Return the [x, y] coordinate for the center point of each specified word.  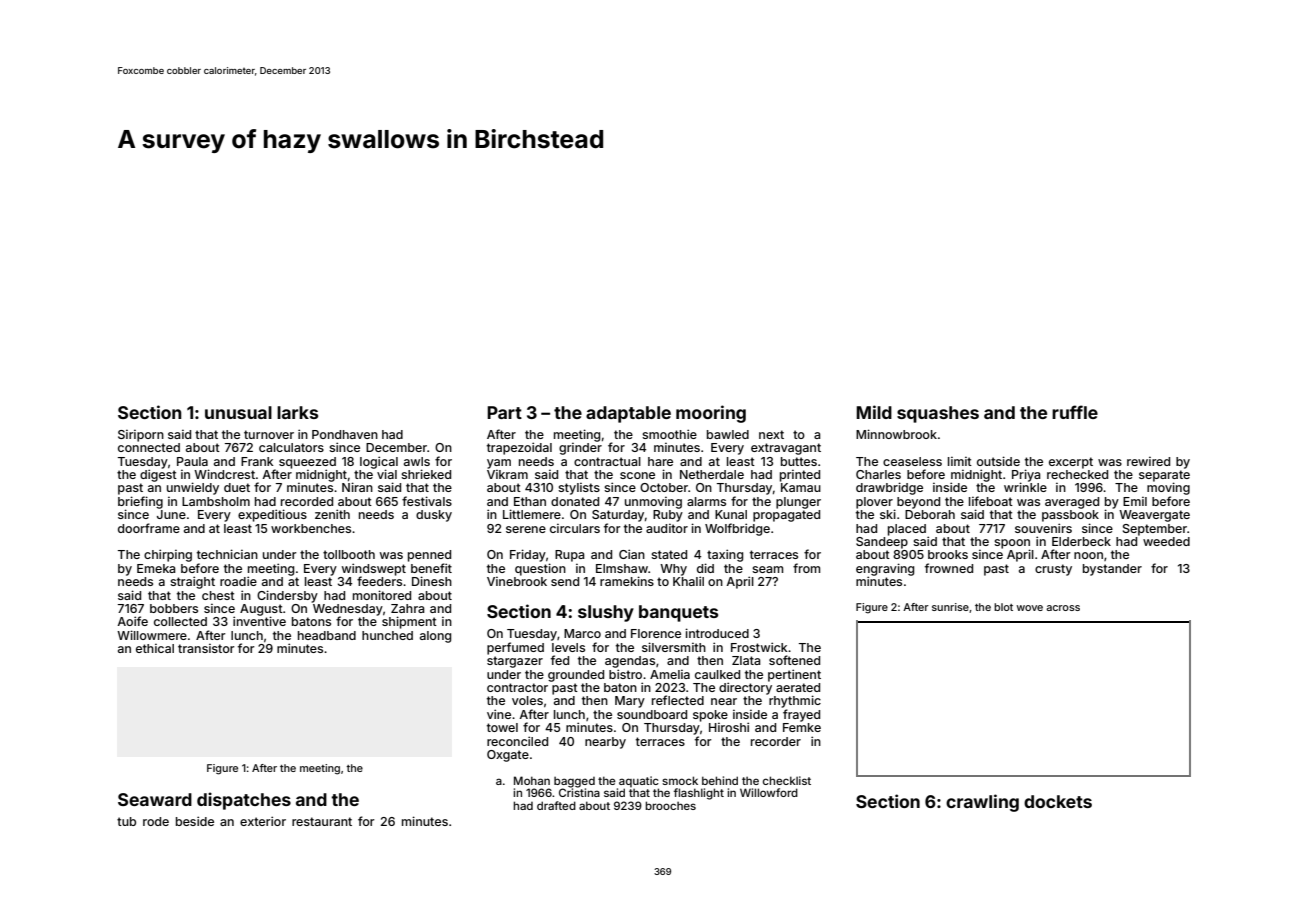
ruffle [1075, 412]
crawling [982, 803]
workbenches [311, 528]
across [1063, 608]
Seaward [155, 799]
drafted [556, 805]
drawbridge [889, 488]
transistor [206, 648]
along [435, 637]
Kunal [731, 514]
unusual [238, 412]
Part [504, 412]
